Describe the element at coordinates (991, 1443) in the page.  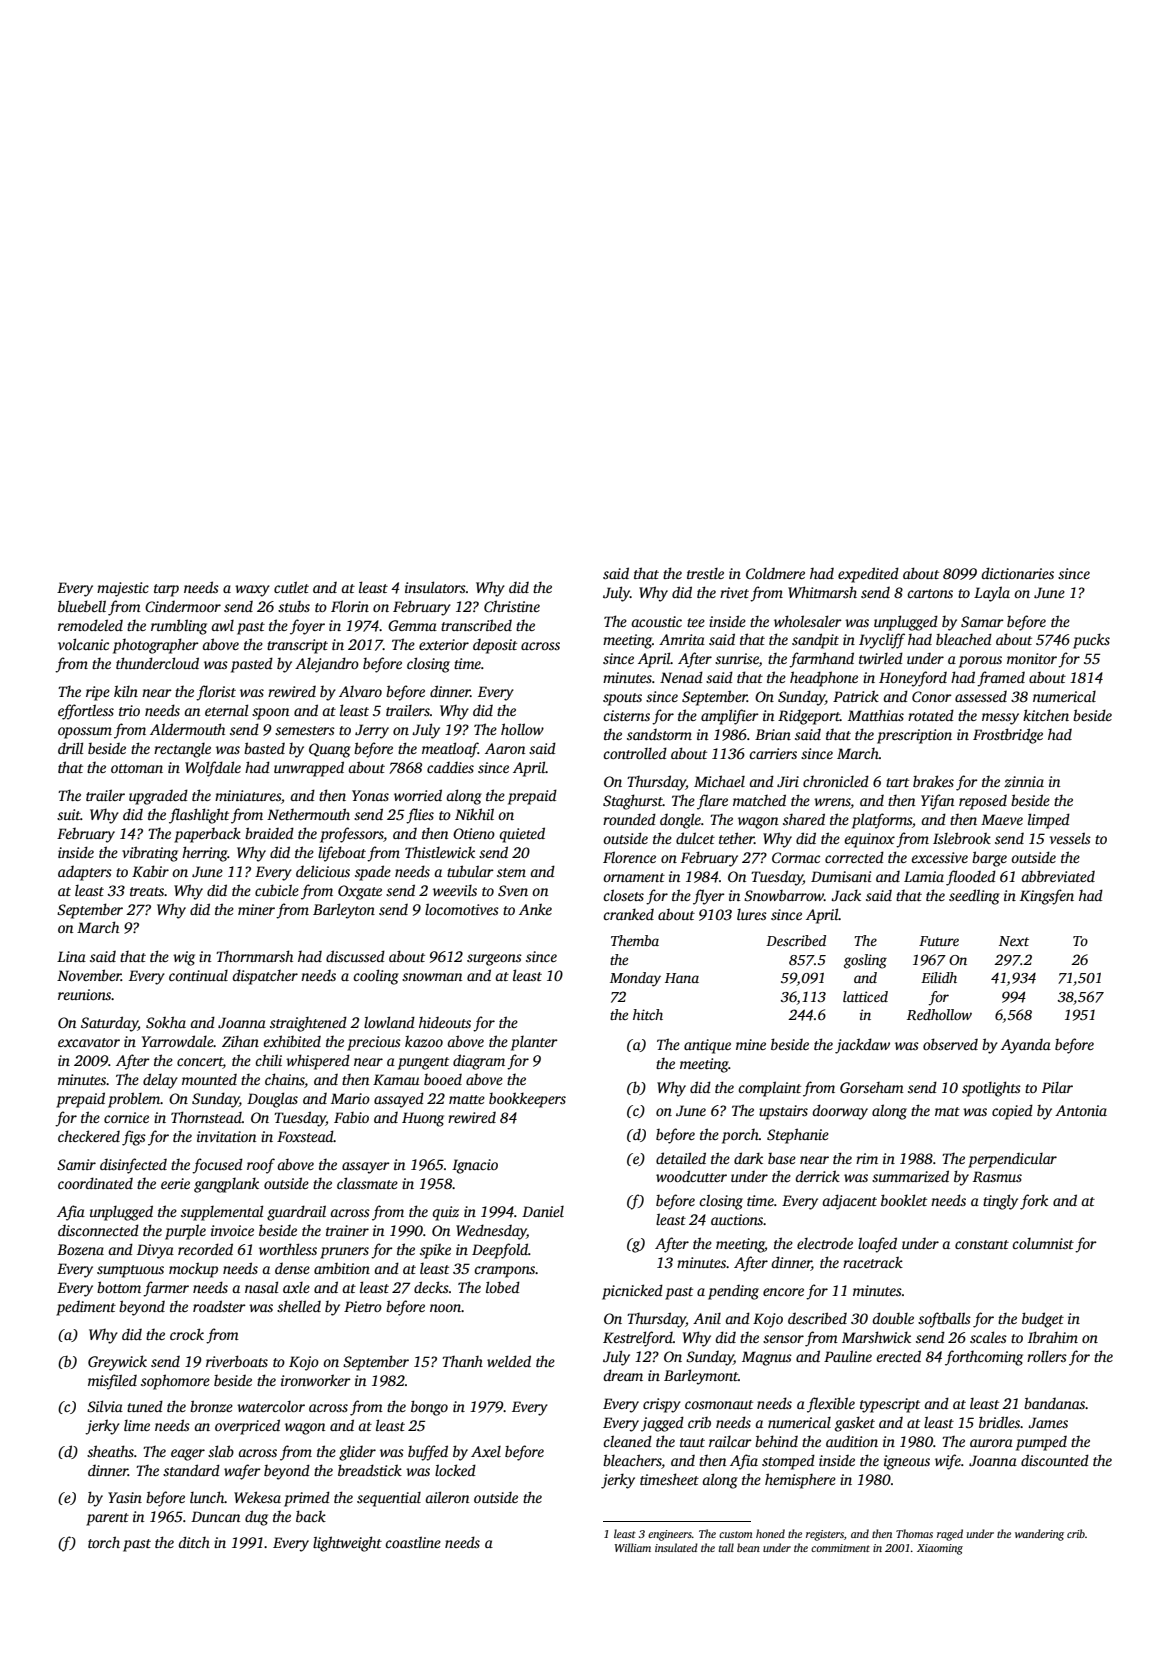
I see `aurora` at that location.
